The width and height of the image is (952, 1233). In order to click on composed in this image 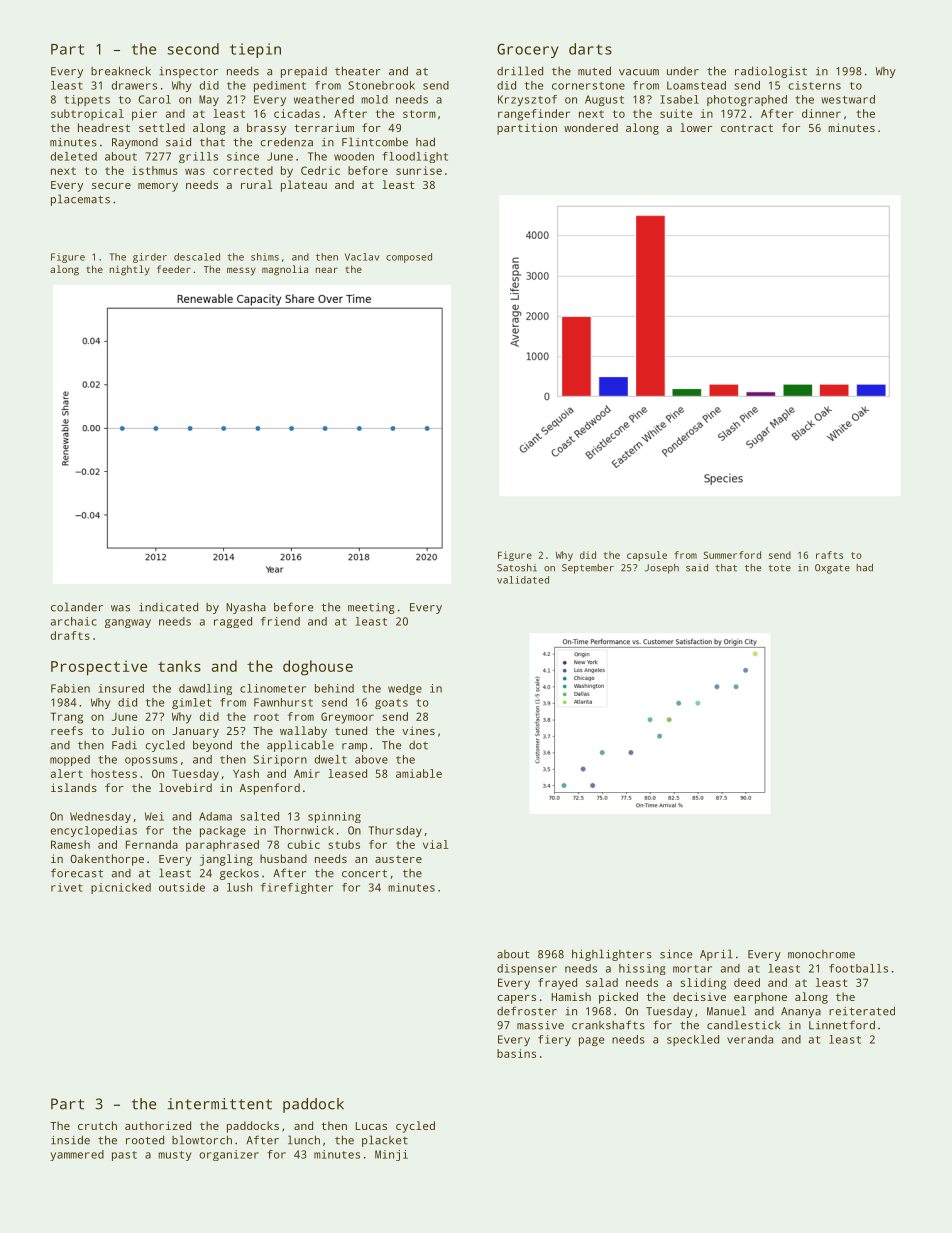, I will do `click(409, 258)`.
